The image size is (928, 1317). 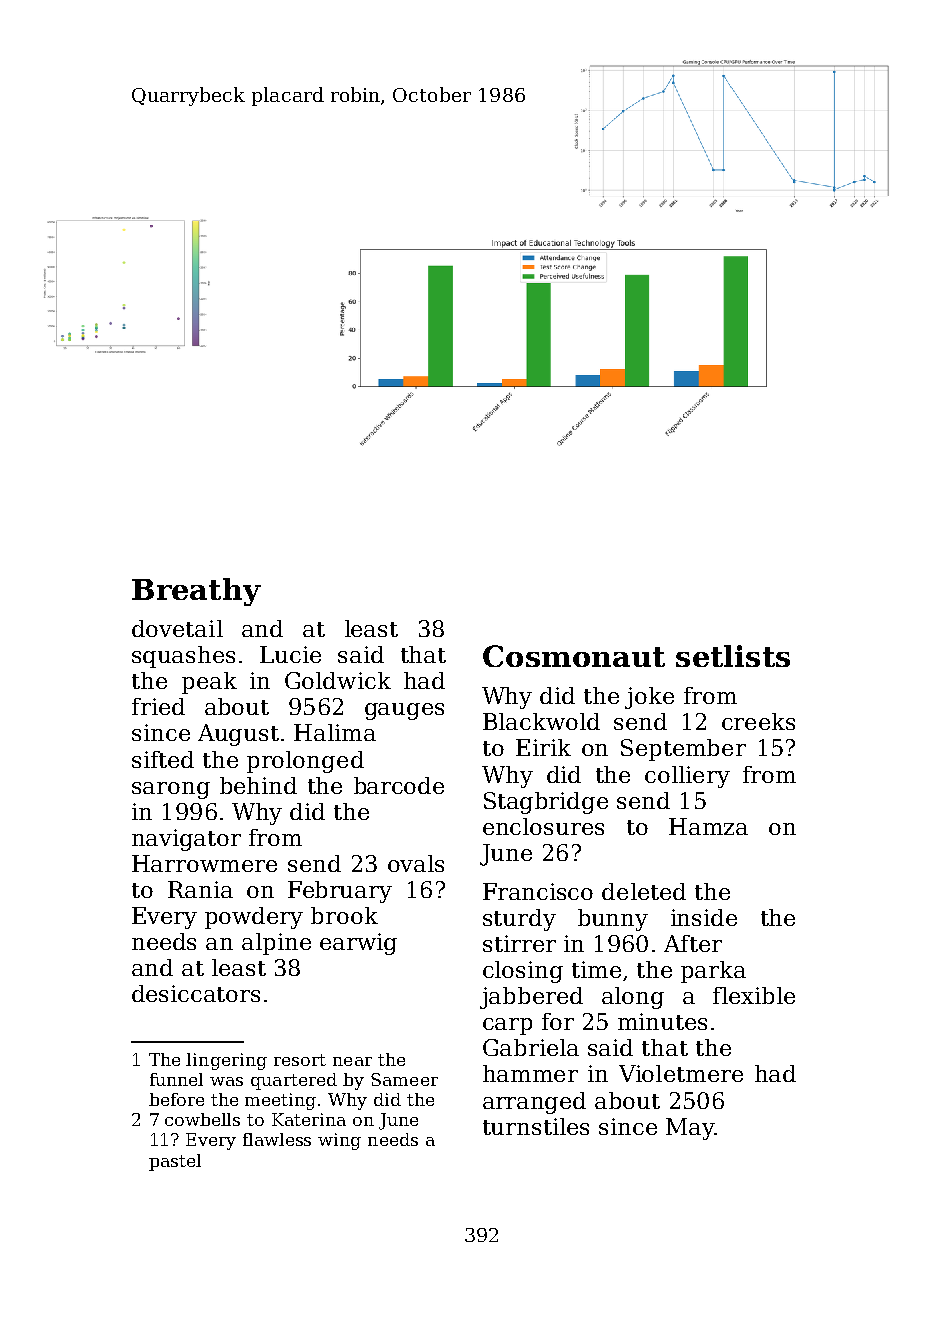 I want to click on Breathy, so click(x=196, y=592).
